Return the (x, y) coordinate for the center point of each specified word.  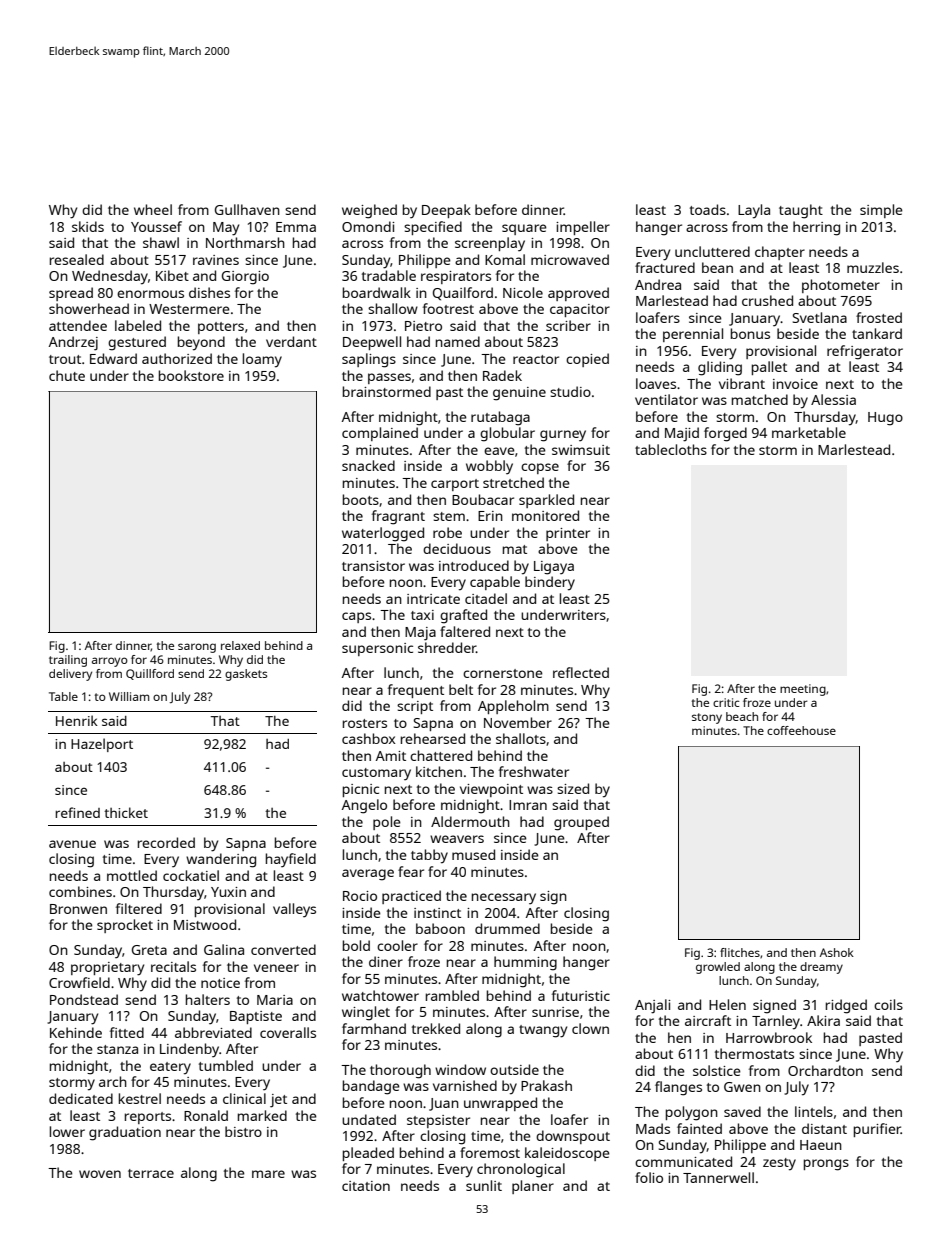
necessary (504, 899)
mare (268, 1174)
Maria (275, 1000)
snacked (368, 465)
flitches (740, 952)
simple (881, 211)
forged (725, 434)
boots (361, 499)
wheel (153, 209)
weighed (369, 211)
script (415, 707)
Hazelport (102, 745)
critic (726, 702)
